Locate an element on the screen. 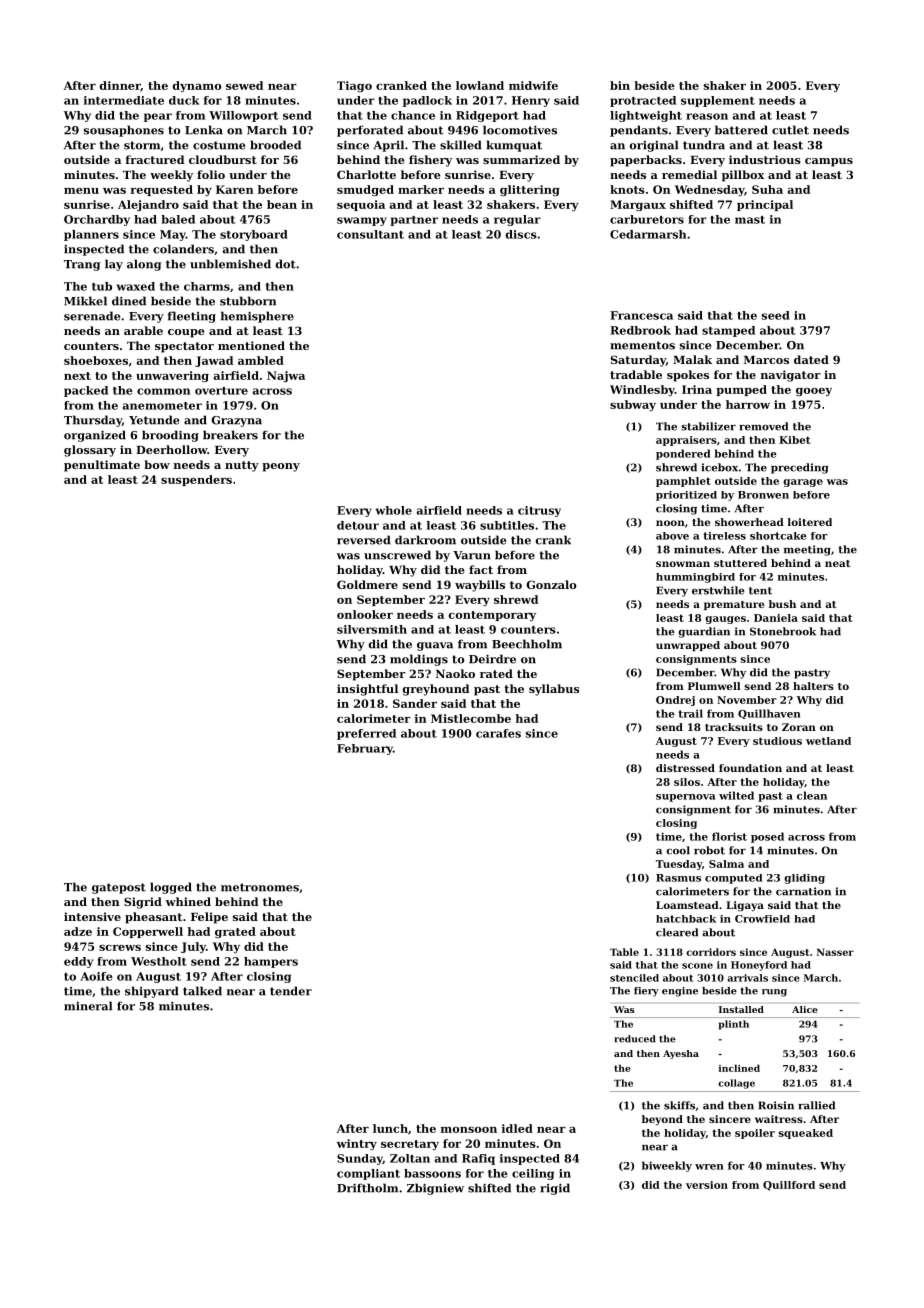  detour is located at coordinates (358, 525).
